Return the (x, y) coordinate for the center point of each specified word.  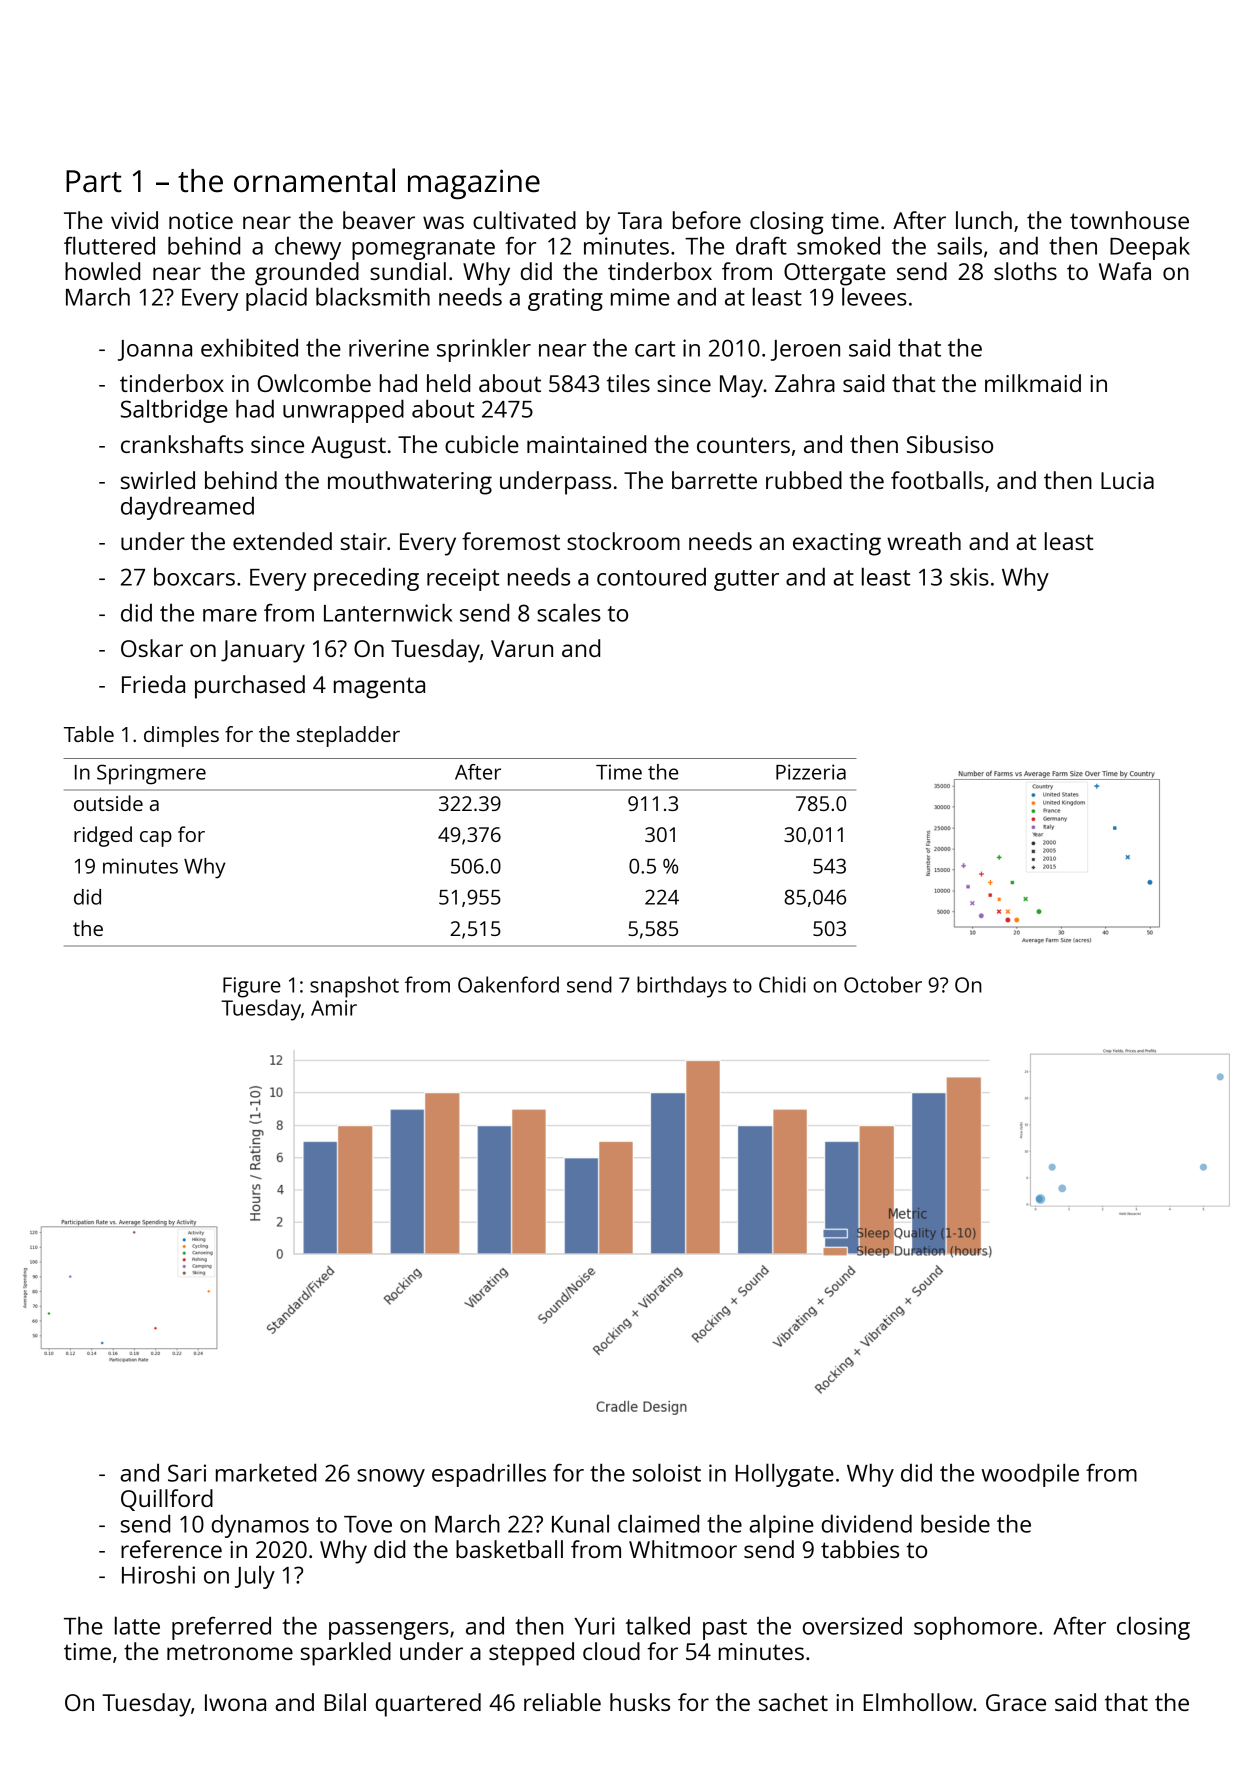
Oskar (152, 648)
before (707, 220)
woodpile (1030, 1475)
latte (137, 1625)
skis (969, 576)
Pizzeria (811, 772)
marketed (266, 1472)
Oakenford (508, 984)
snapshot (354, 987)
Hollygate (784, 1475)
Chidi (782, 984)
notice (201, 220)
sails (959, 245)
